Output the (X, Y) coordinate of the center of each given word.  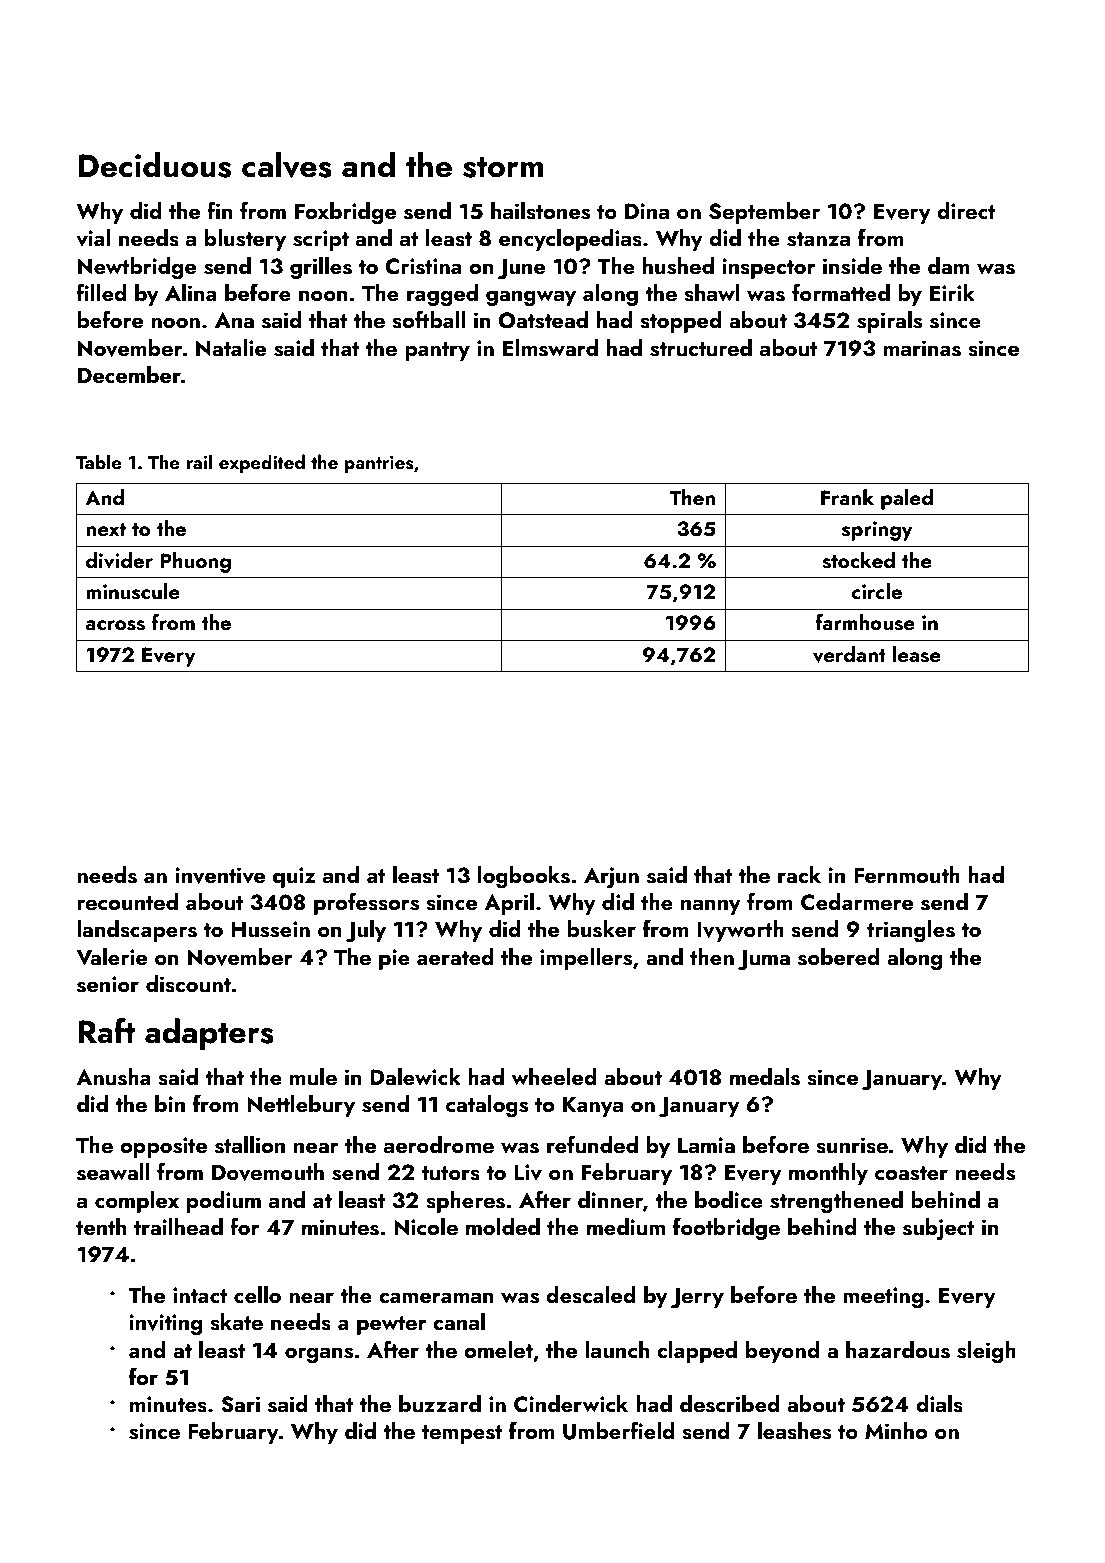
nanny (711, 907)
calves (287, 165)
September (764, 213)
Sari (240, 1404)
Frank (847, 497)
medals (765, 1077)
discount (188, 984)
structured (701, 348)
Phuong (196, 562)
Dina (647, 211)
